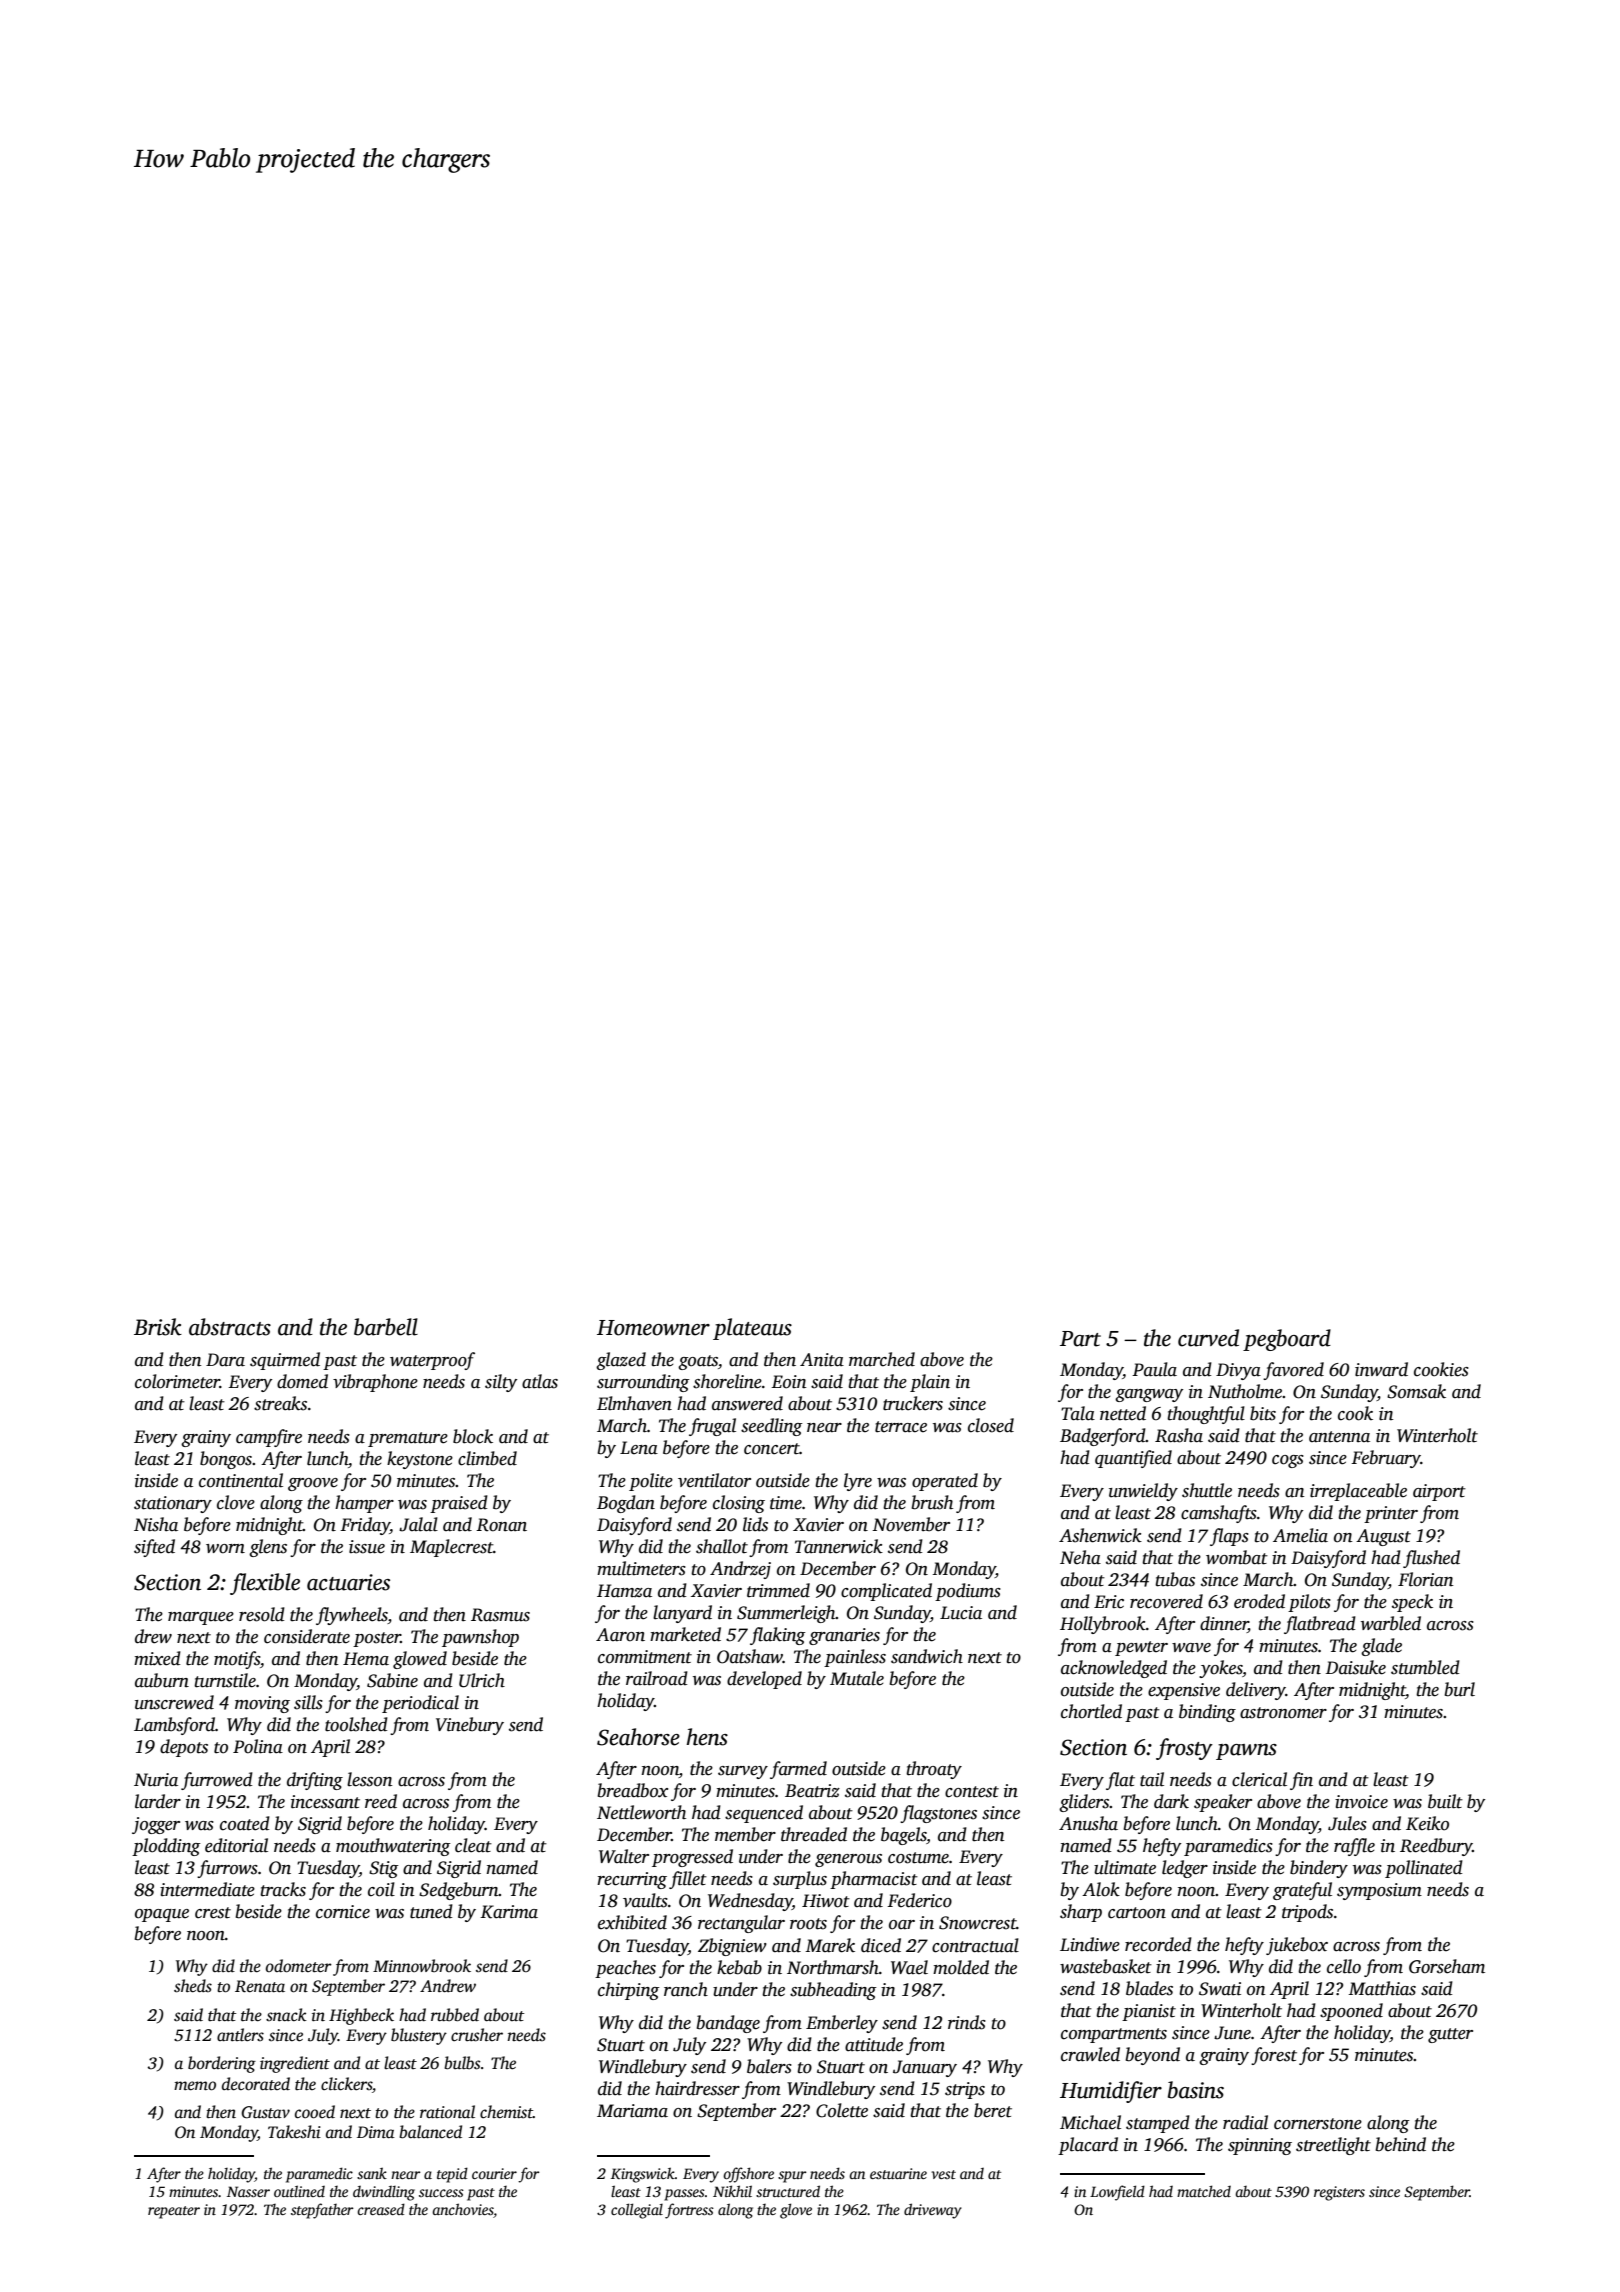 This screenshot has height=2292, width=1620. Describe the element at coordinates (752, 1329) in the screenshot. I see `plateaus` at that location.
